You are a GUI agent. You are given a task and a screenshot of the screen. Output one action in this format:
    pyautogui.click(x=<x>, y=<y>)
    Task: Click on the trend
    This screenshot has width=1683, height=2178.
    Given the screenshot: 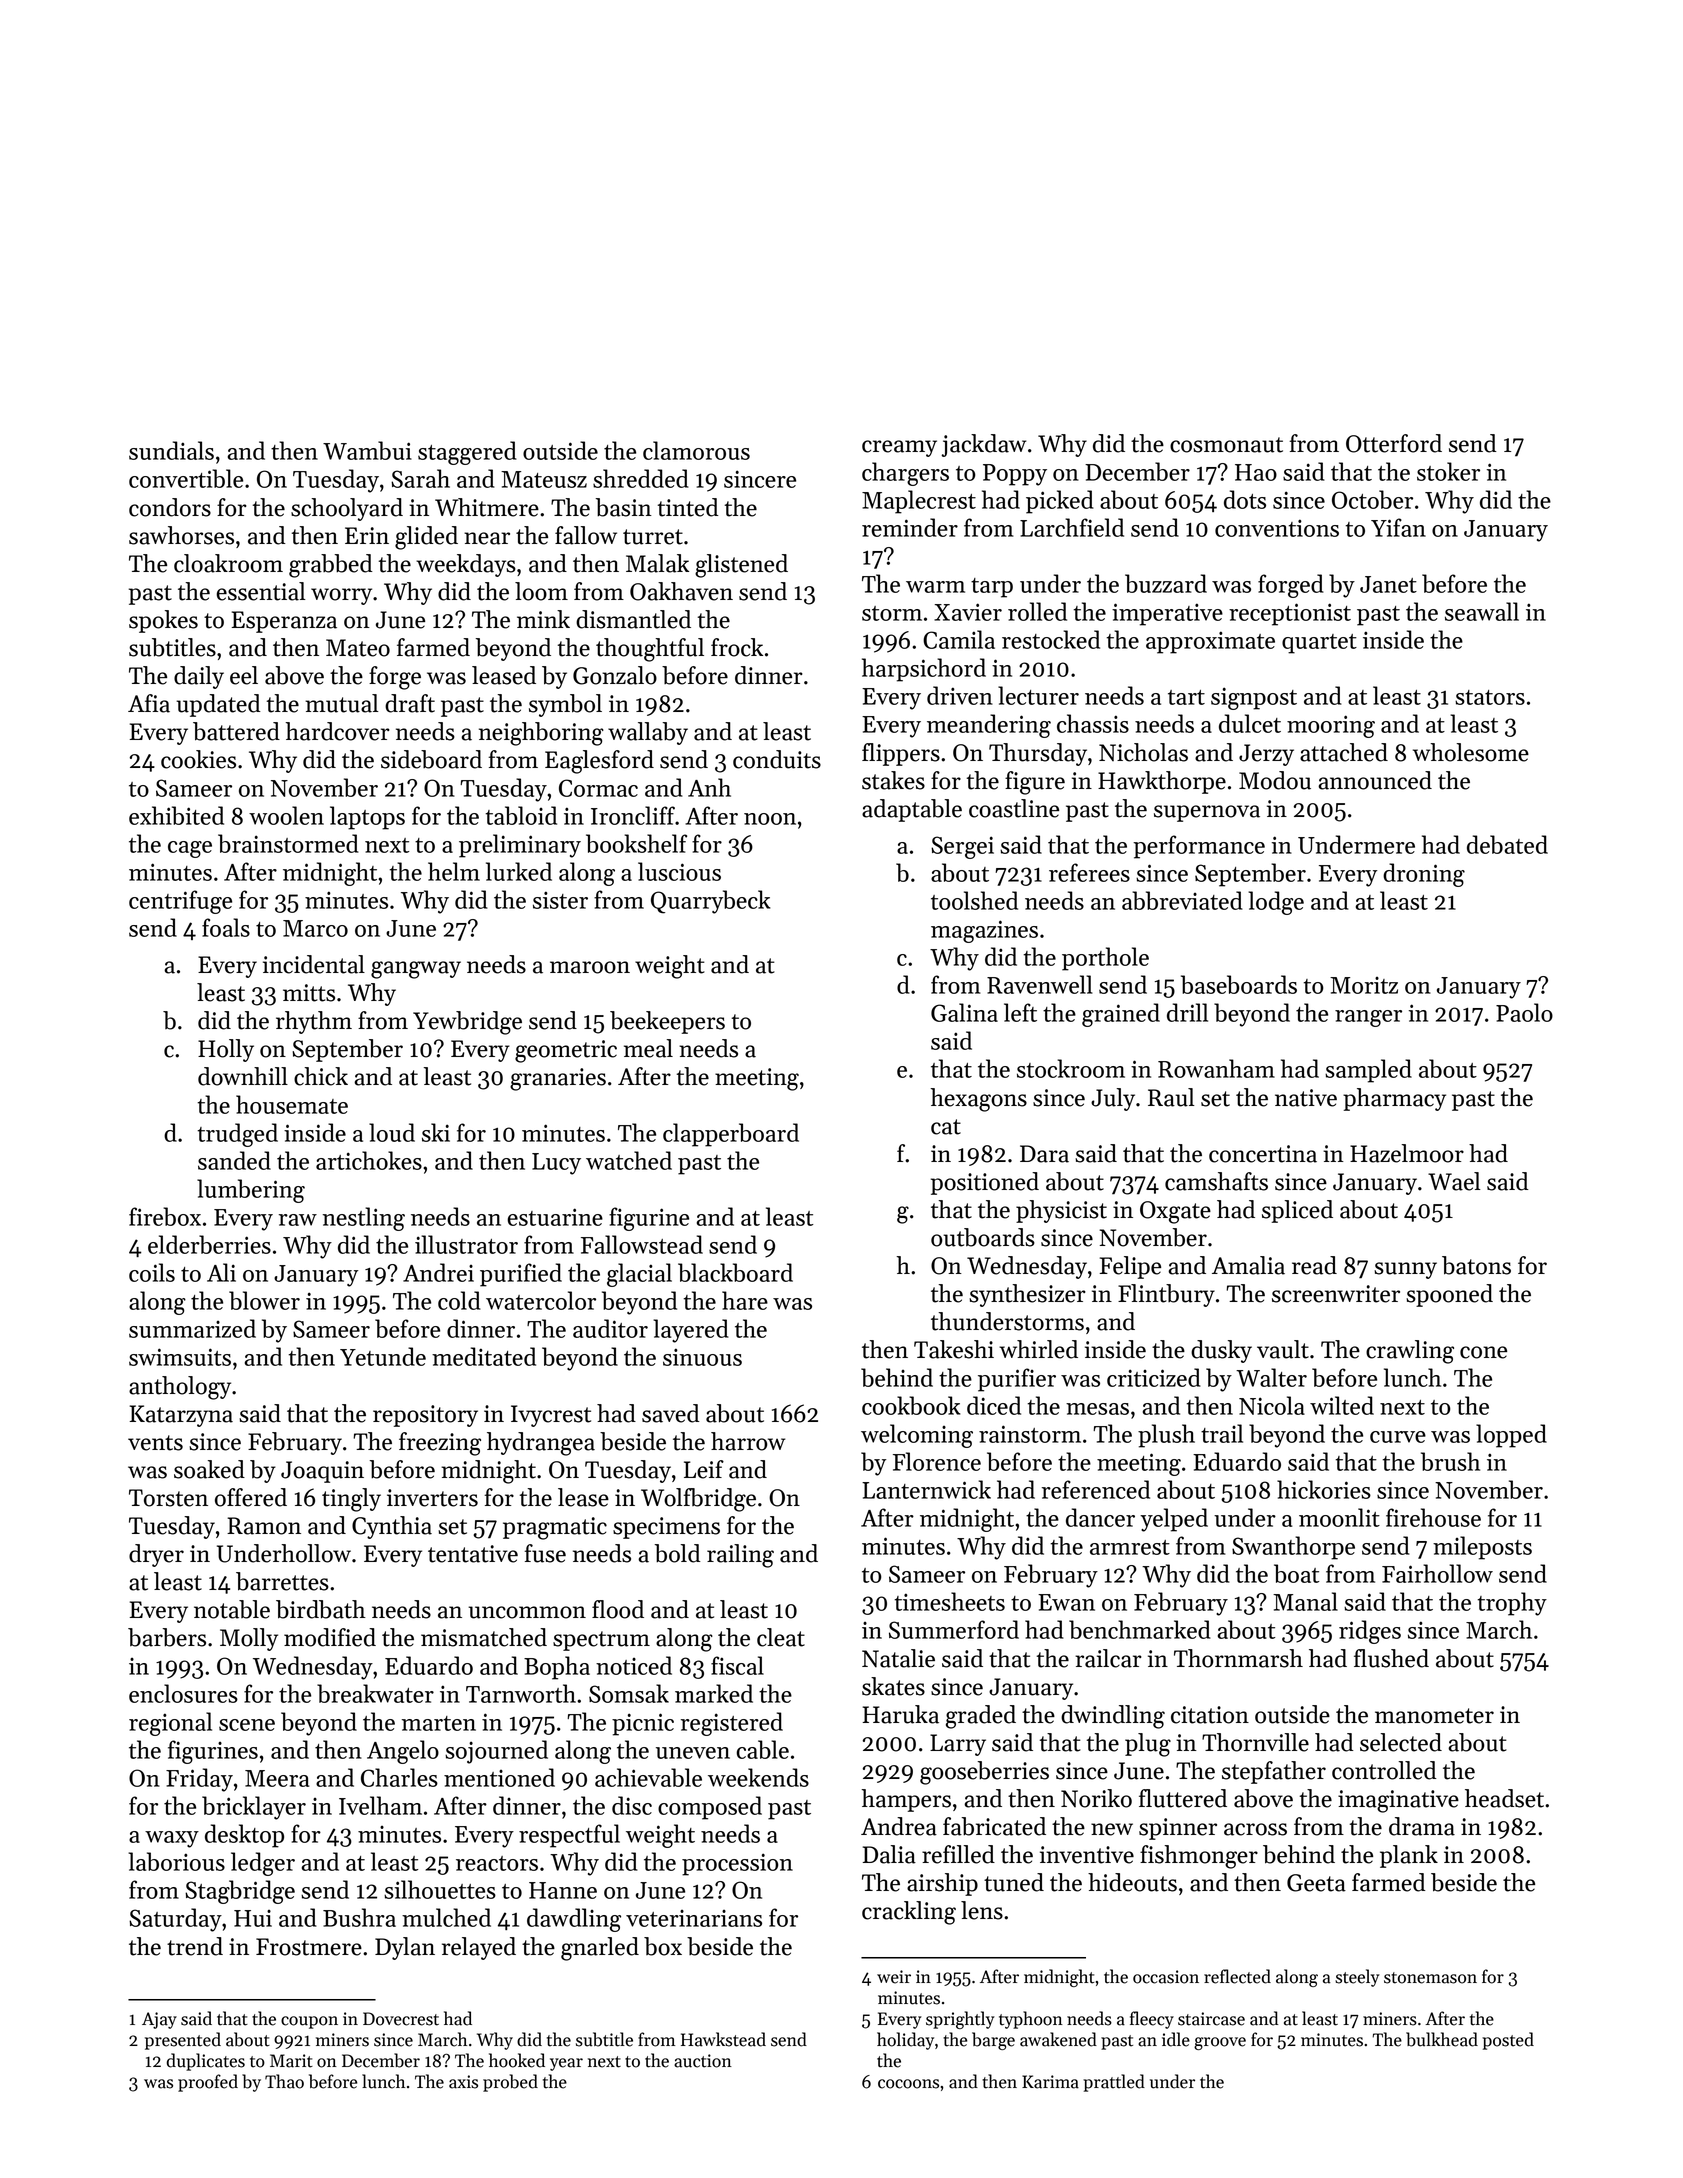 What is the action you would take?
    pyautogui.click(x=195, y=1946)
